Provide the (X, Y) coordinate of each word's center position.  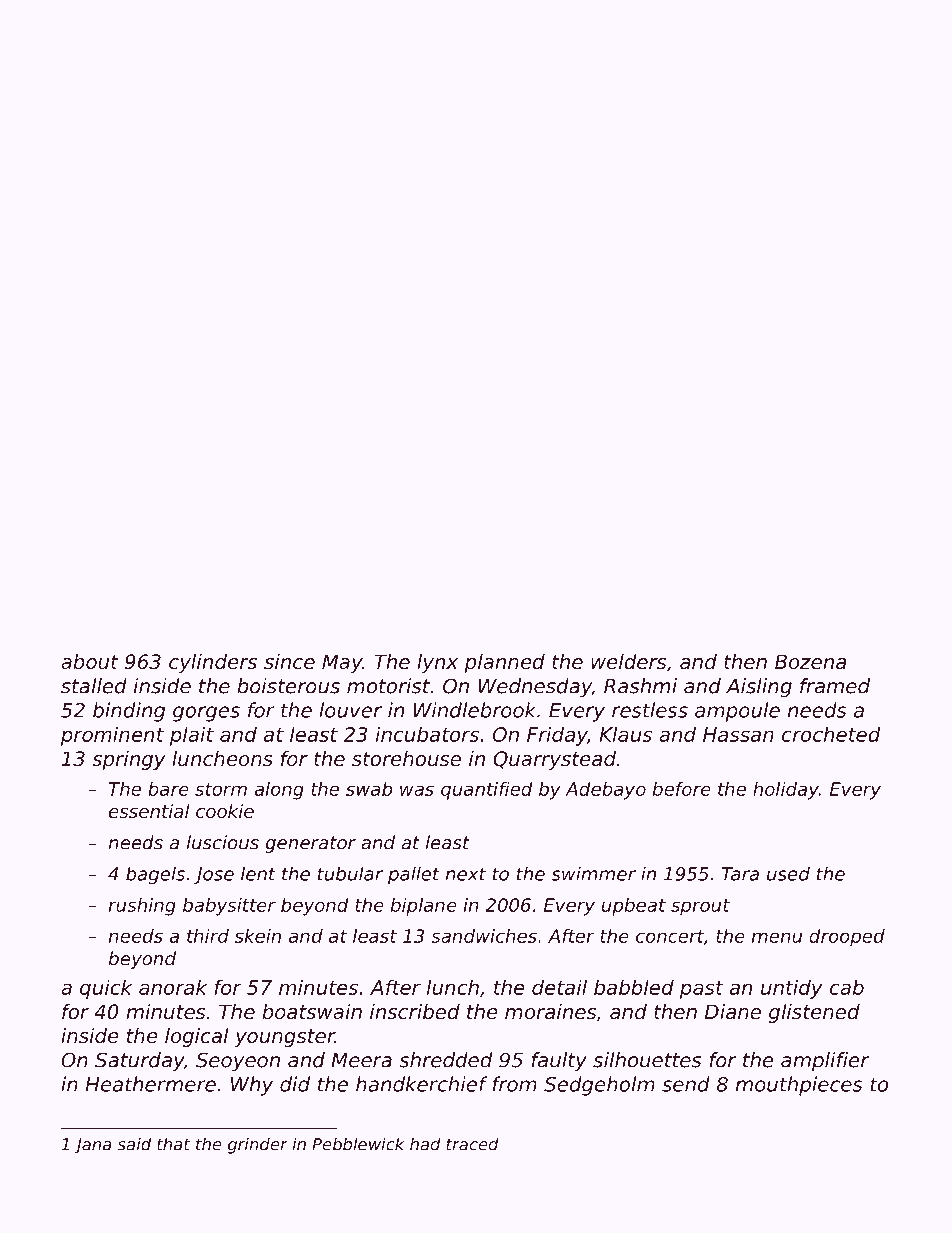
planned (504, 663)
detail (559, 987)
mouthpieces (799, 1086)
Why (252, 1086)
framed (835, 686)
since (289, 662)
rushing (142, 907)
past (702, 990)
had (425, 1144)
